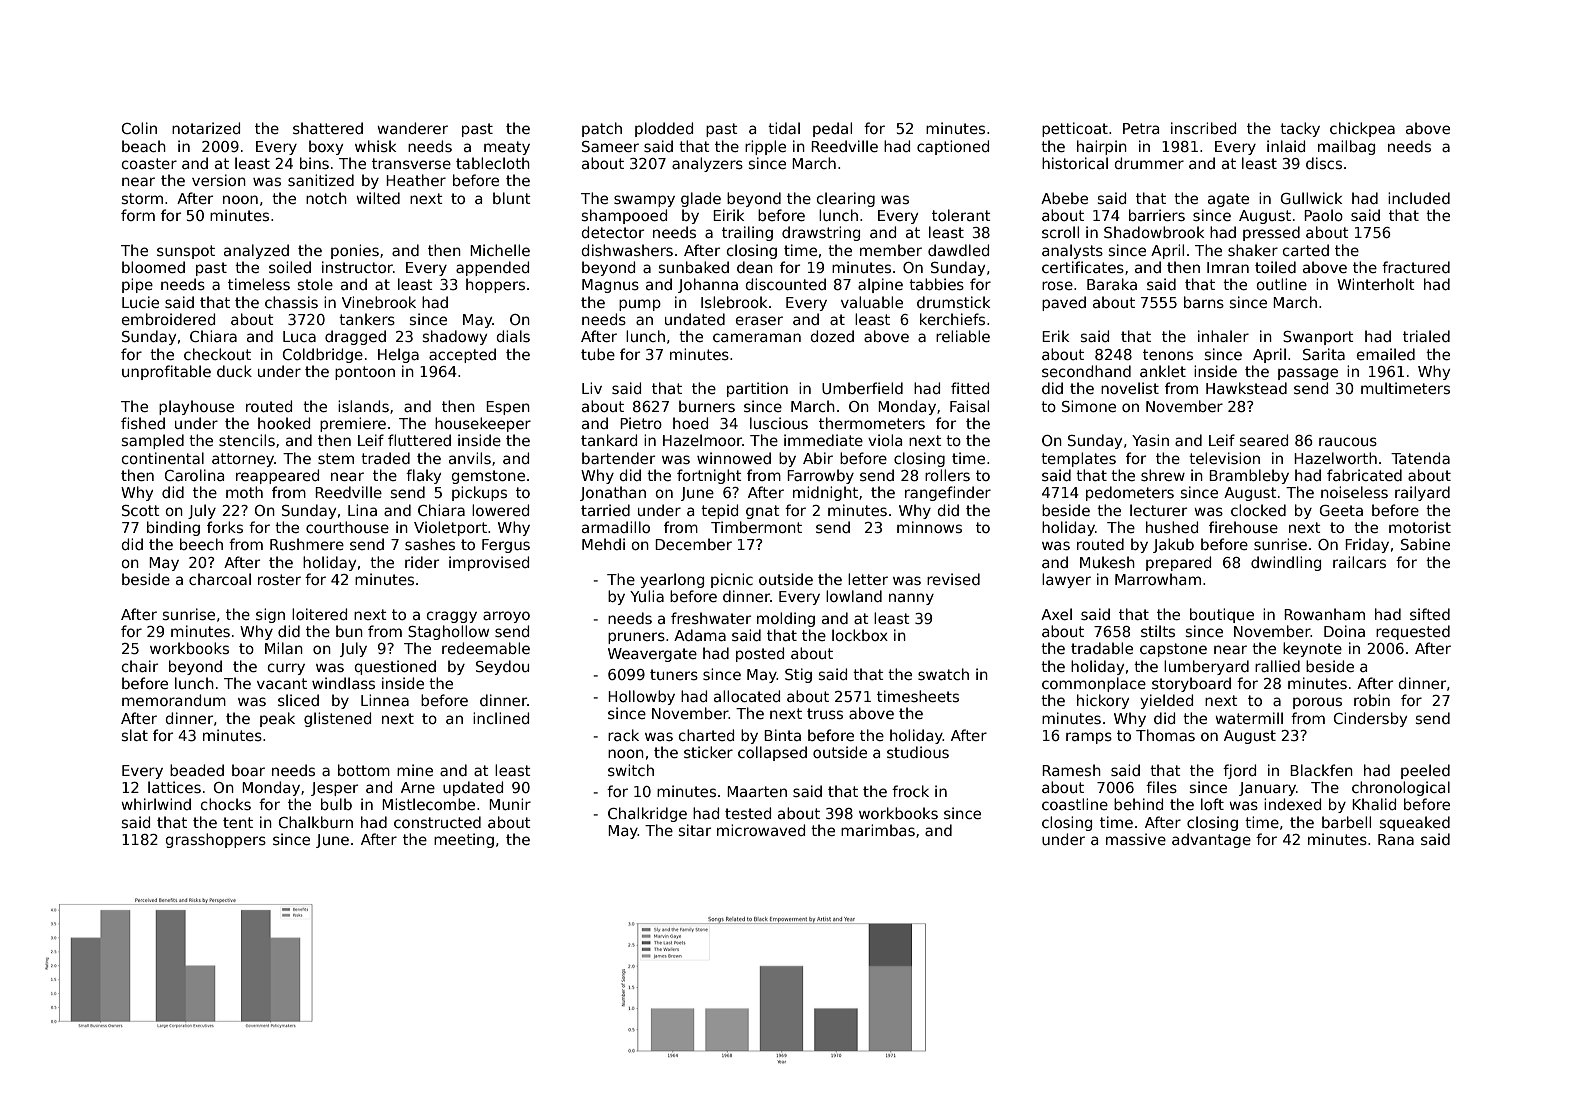  What do you see at coordinates (326, 198) in the screenshot?
I see `notch` at bounding box center [326, 198].
